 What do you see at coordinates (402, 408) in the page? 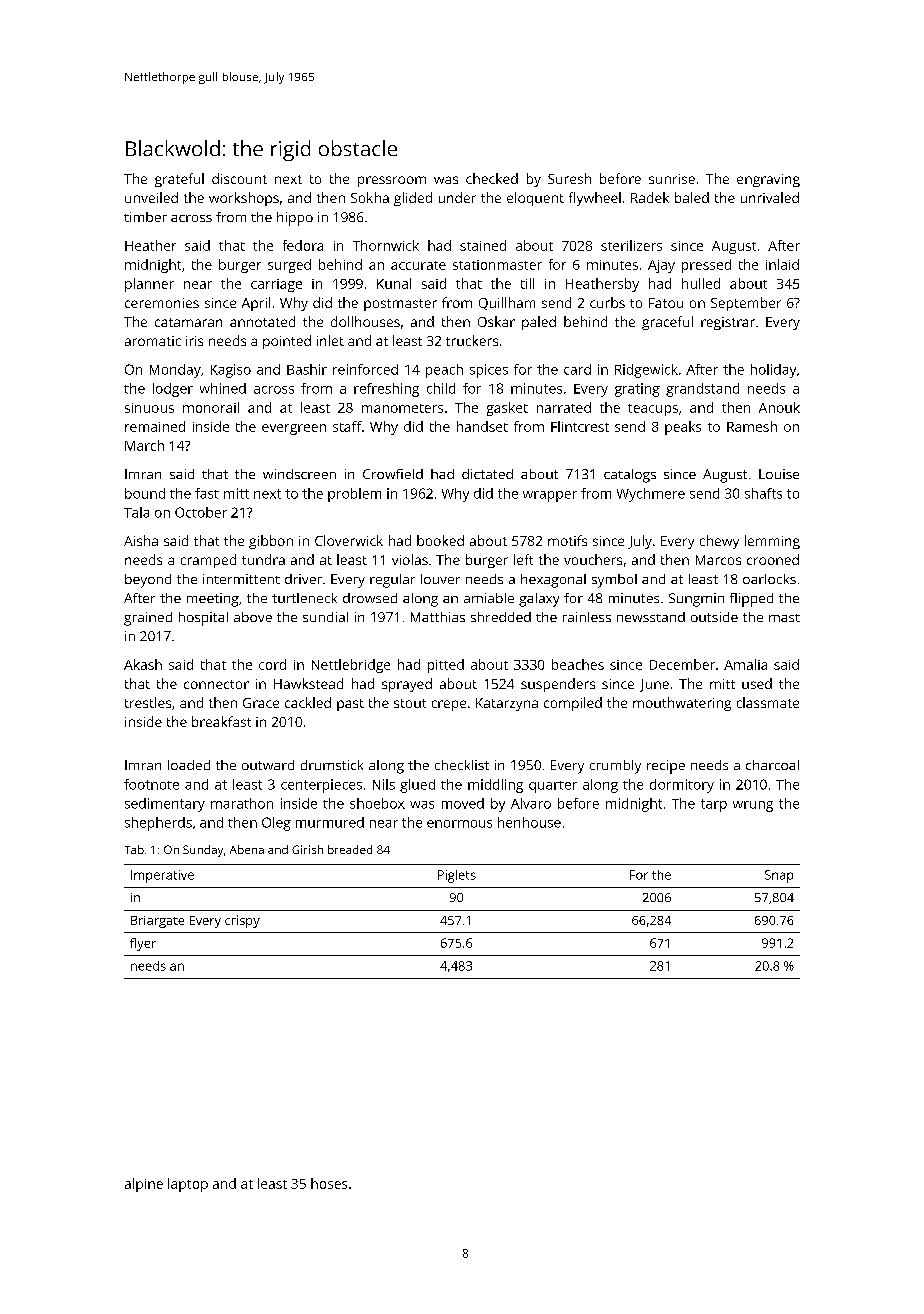
I see `manometers` at bounding box center [402, 408].
